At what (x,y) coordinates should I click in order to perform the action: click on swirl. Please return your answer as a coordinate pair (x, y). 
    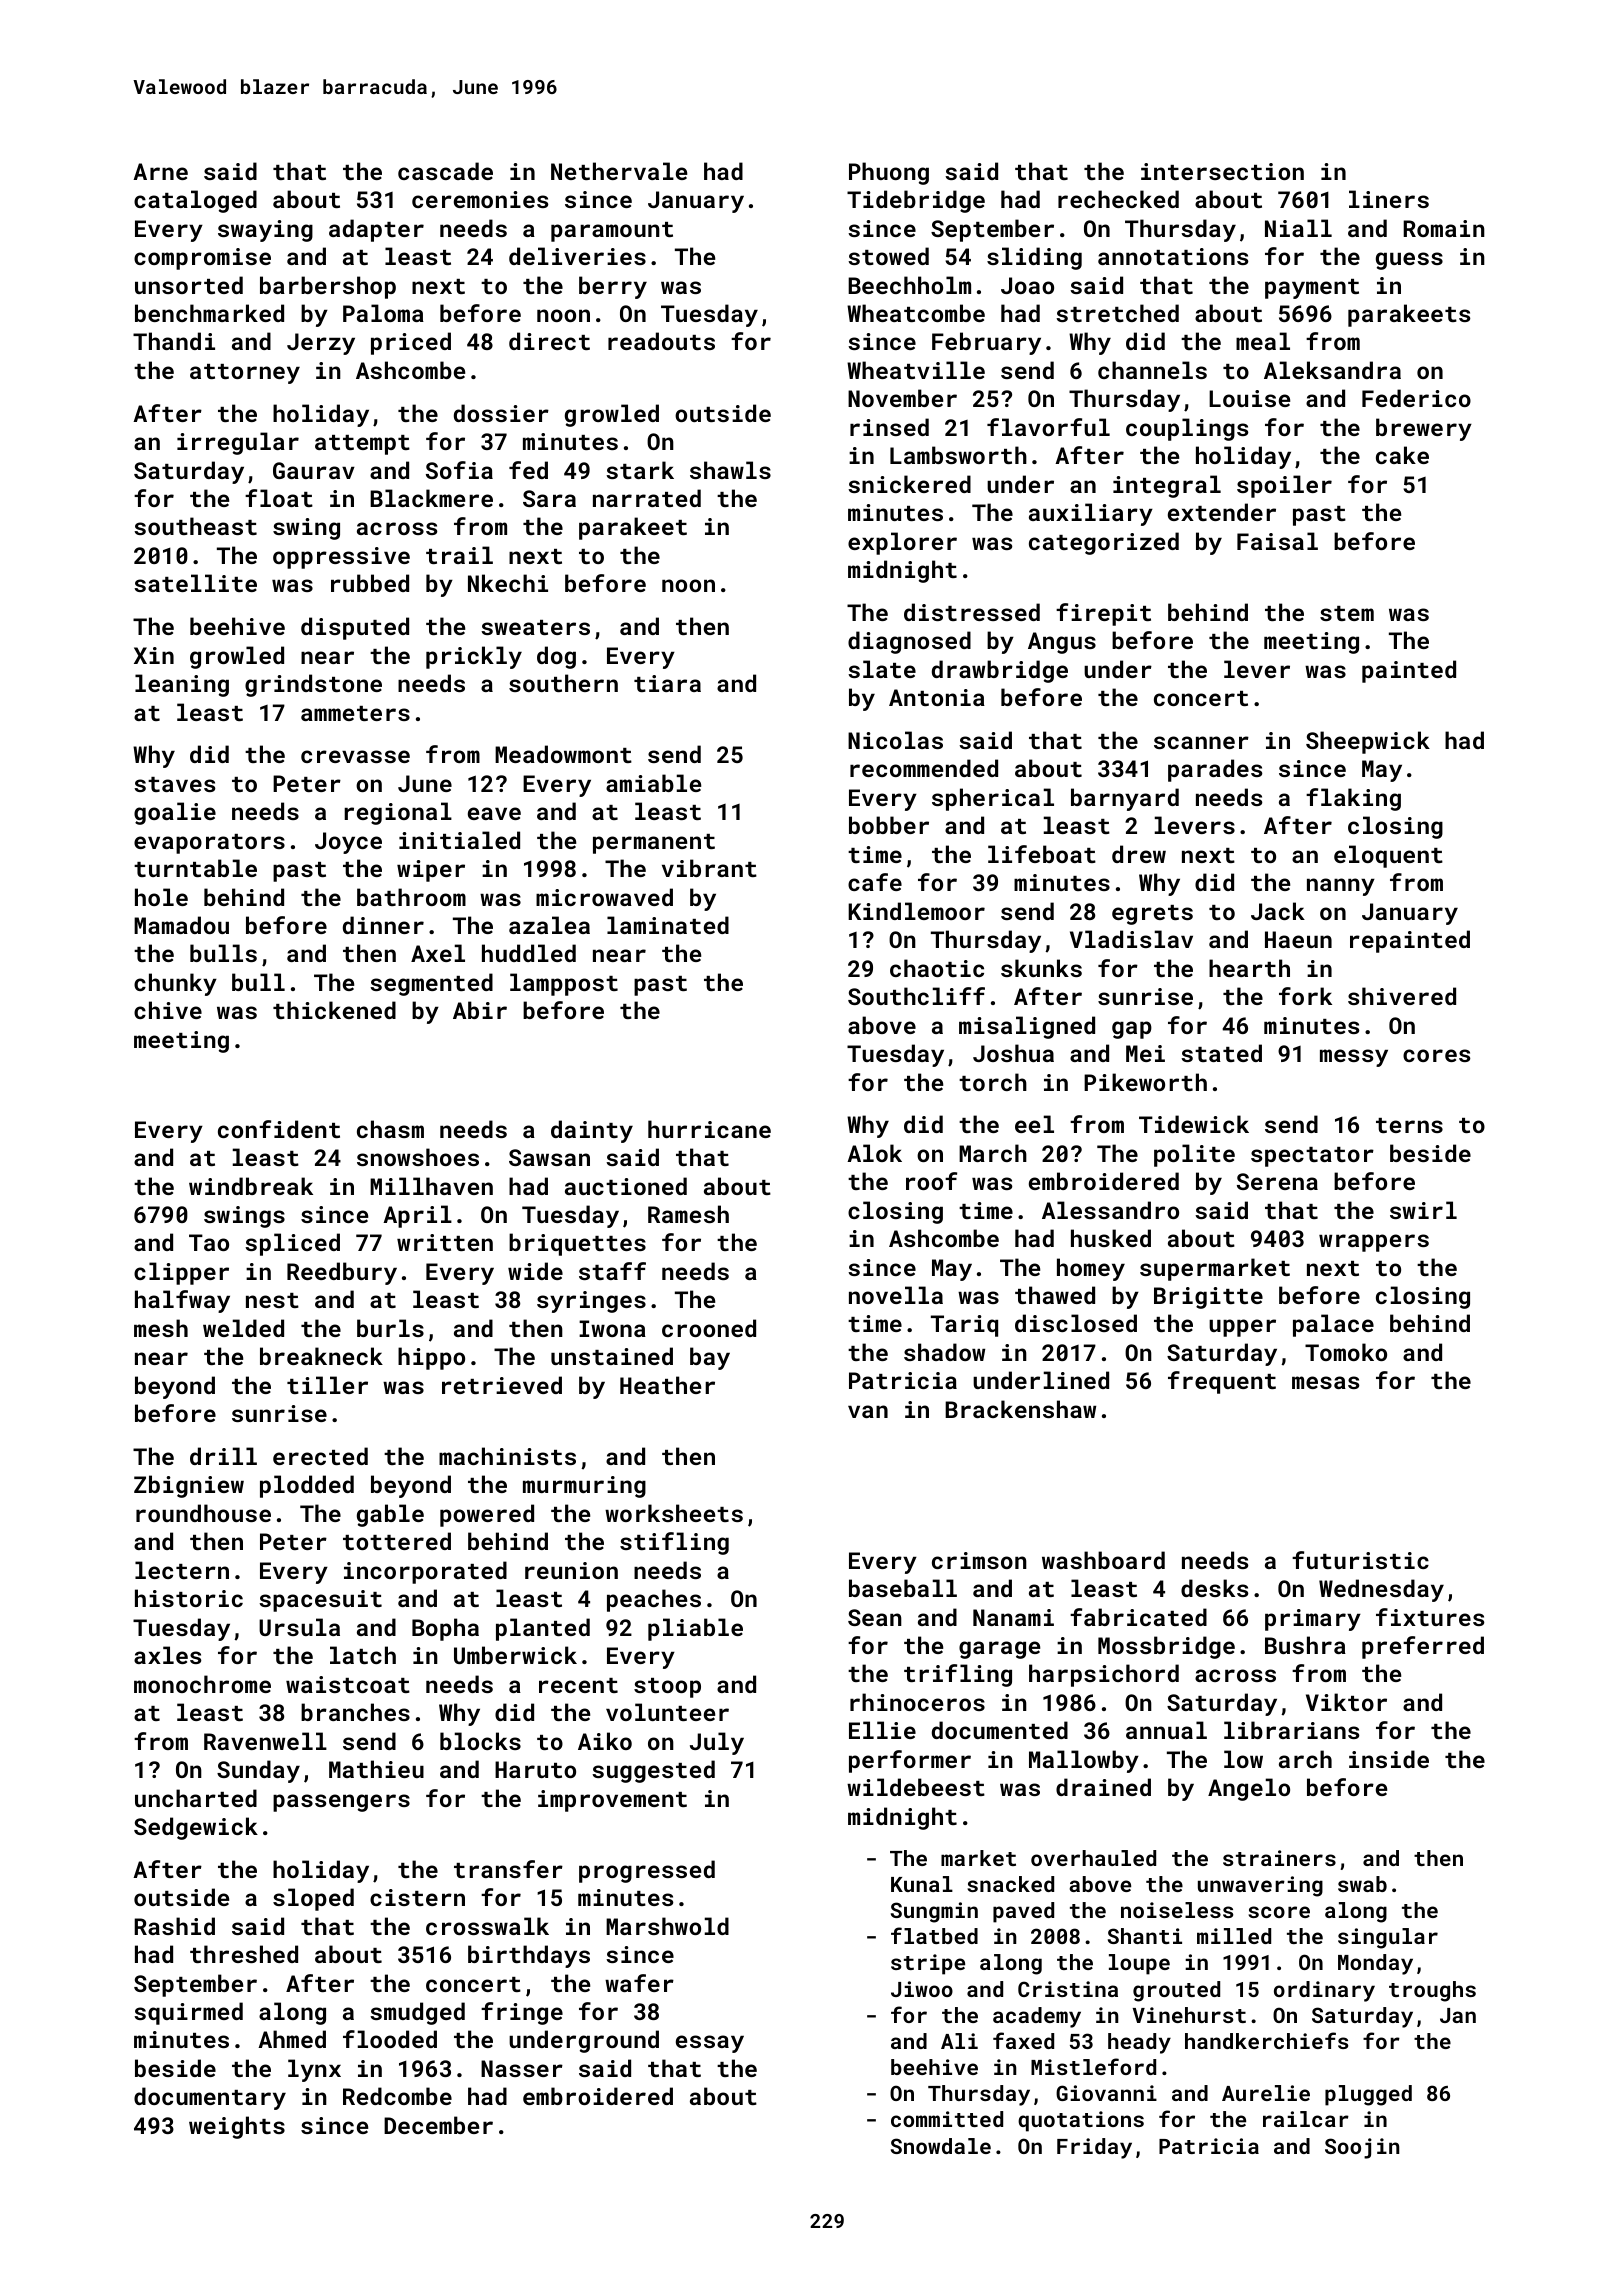
    Looking at the image, I should click on (1423, 1210).
